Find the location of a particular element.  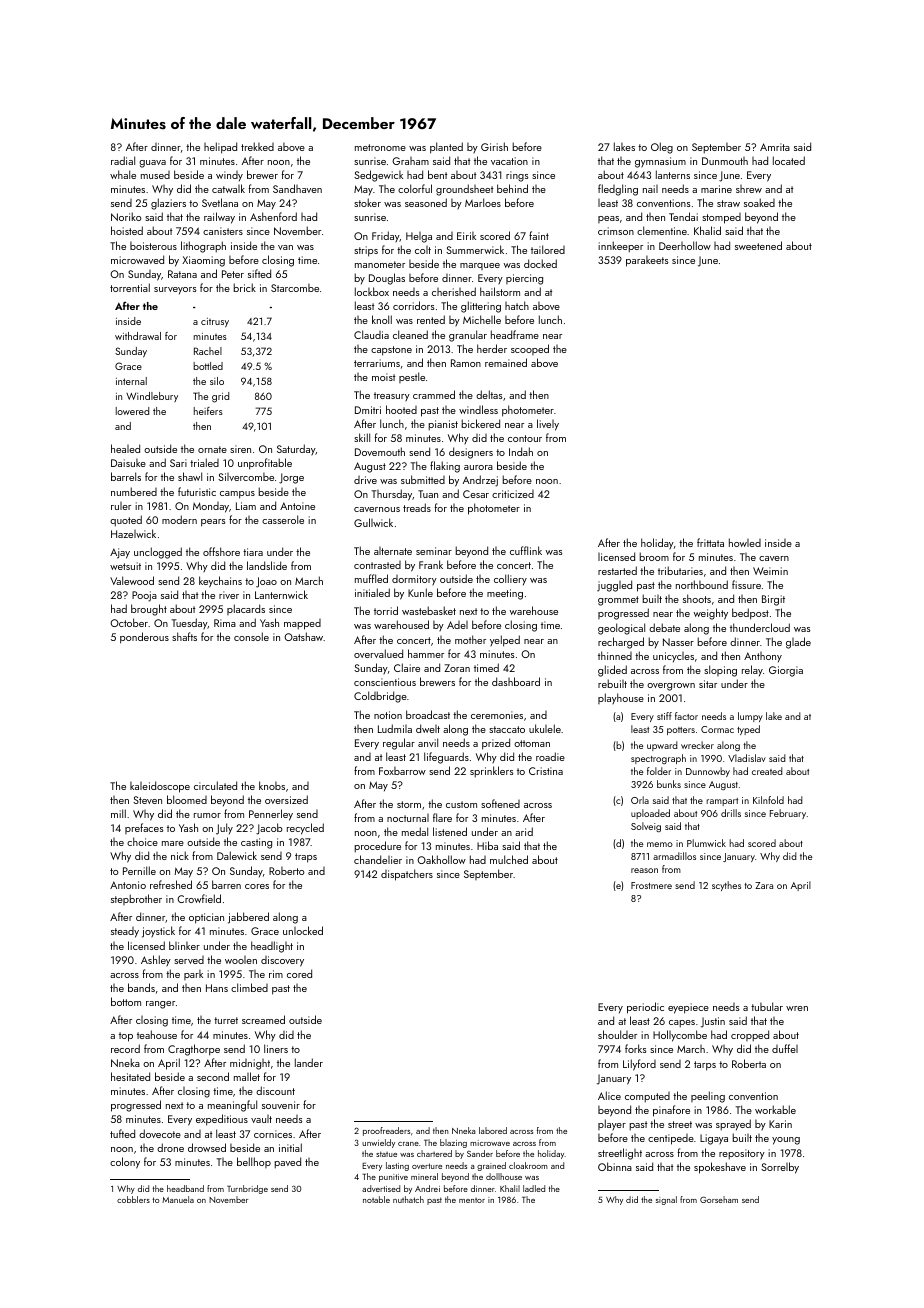

Deerhollow is located at coordinates (685, 245).
